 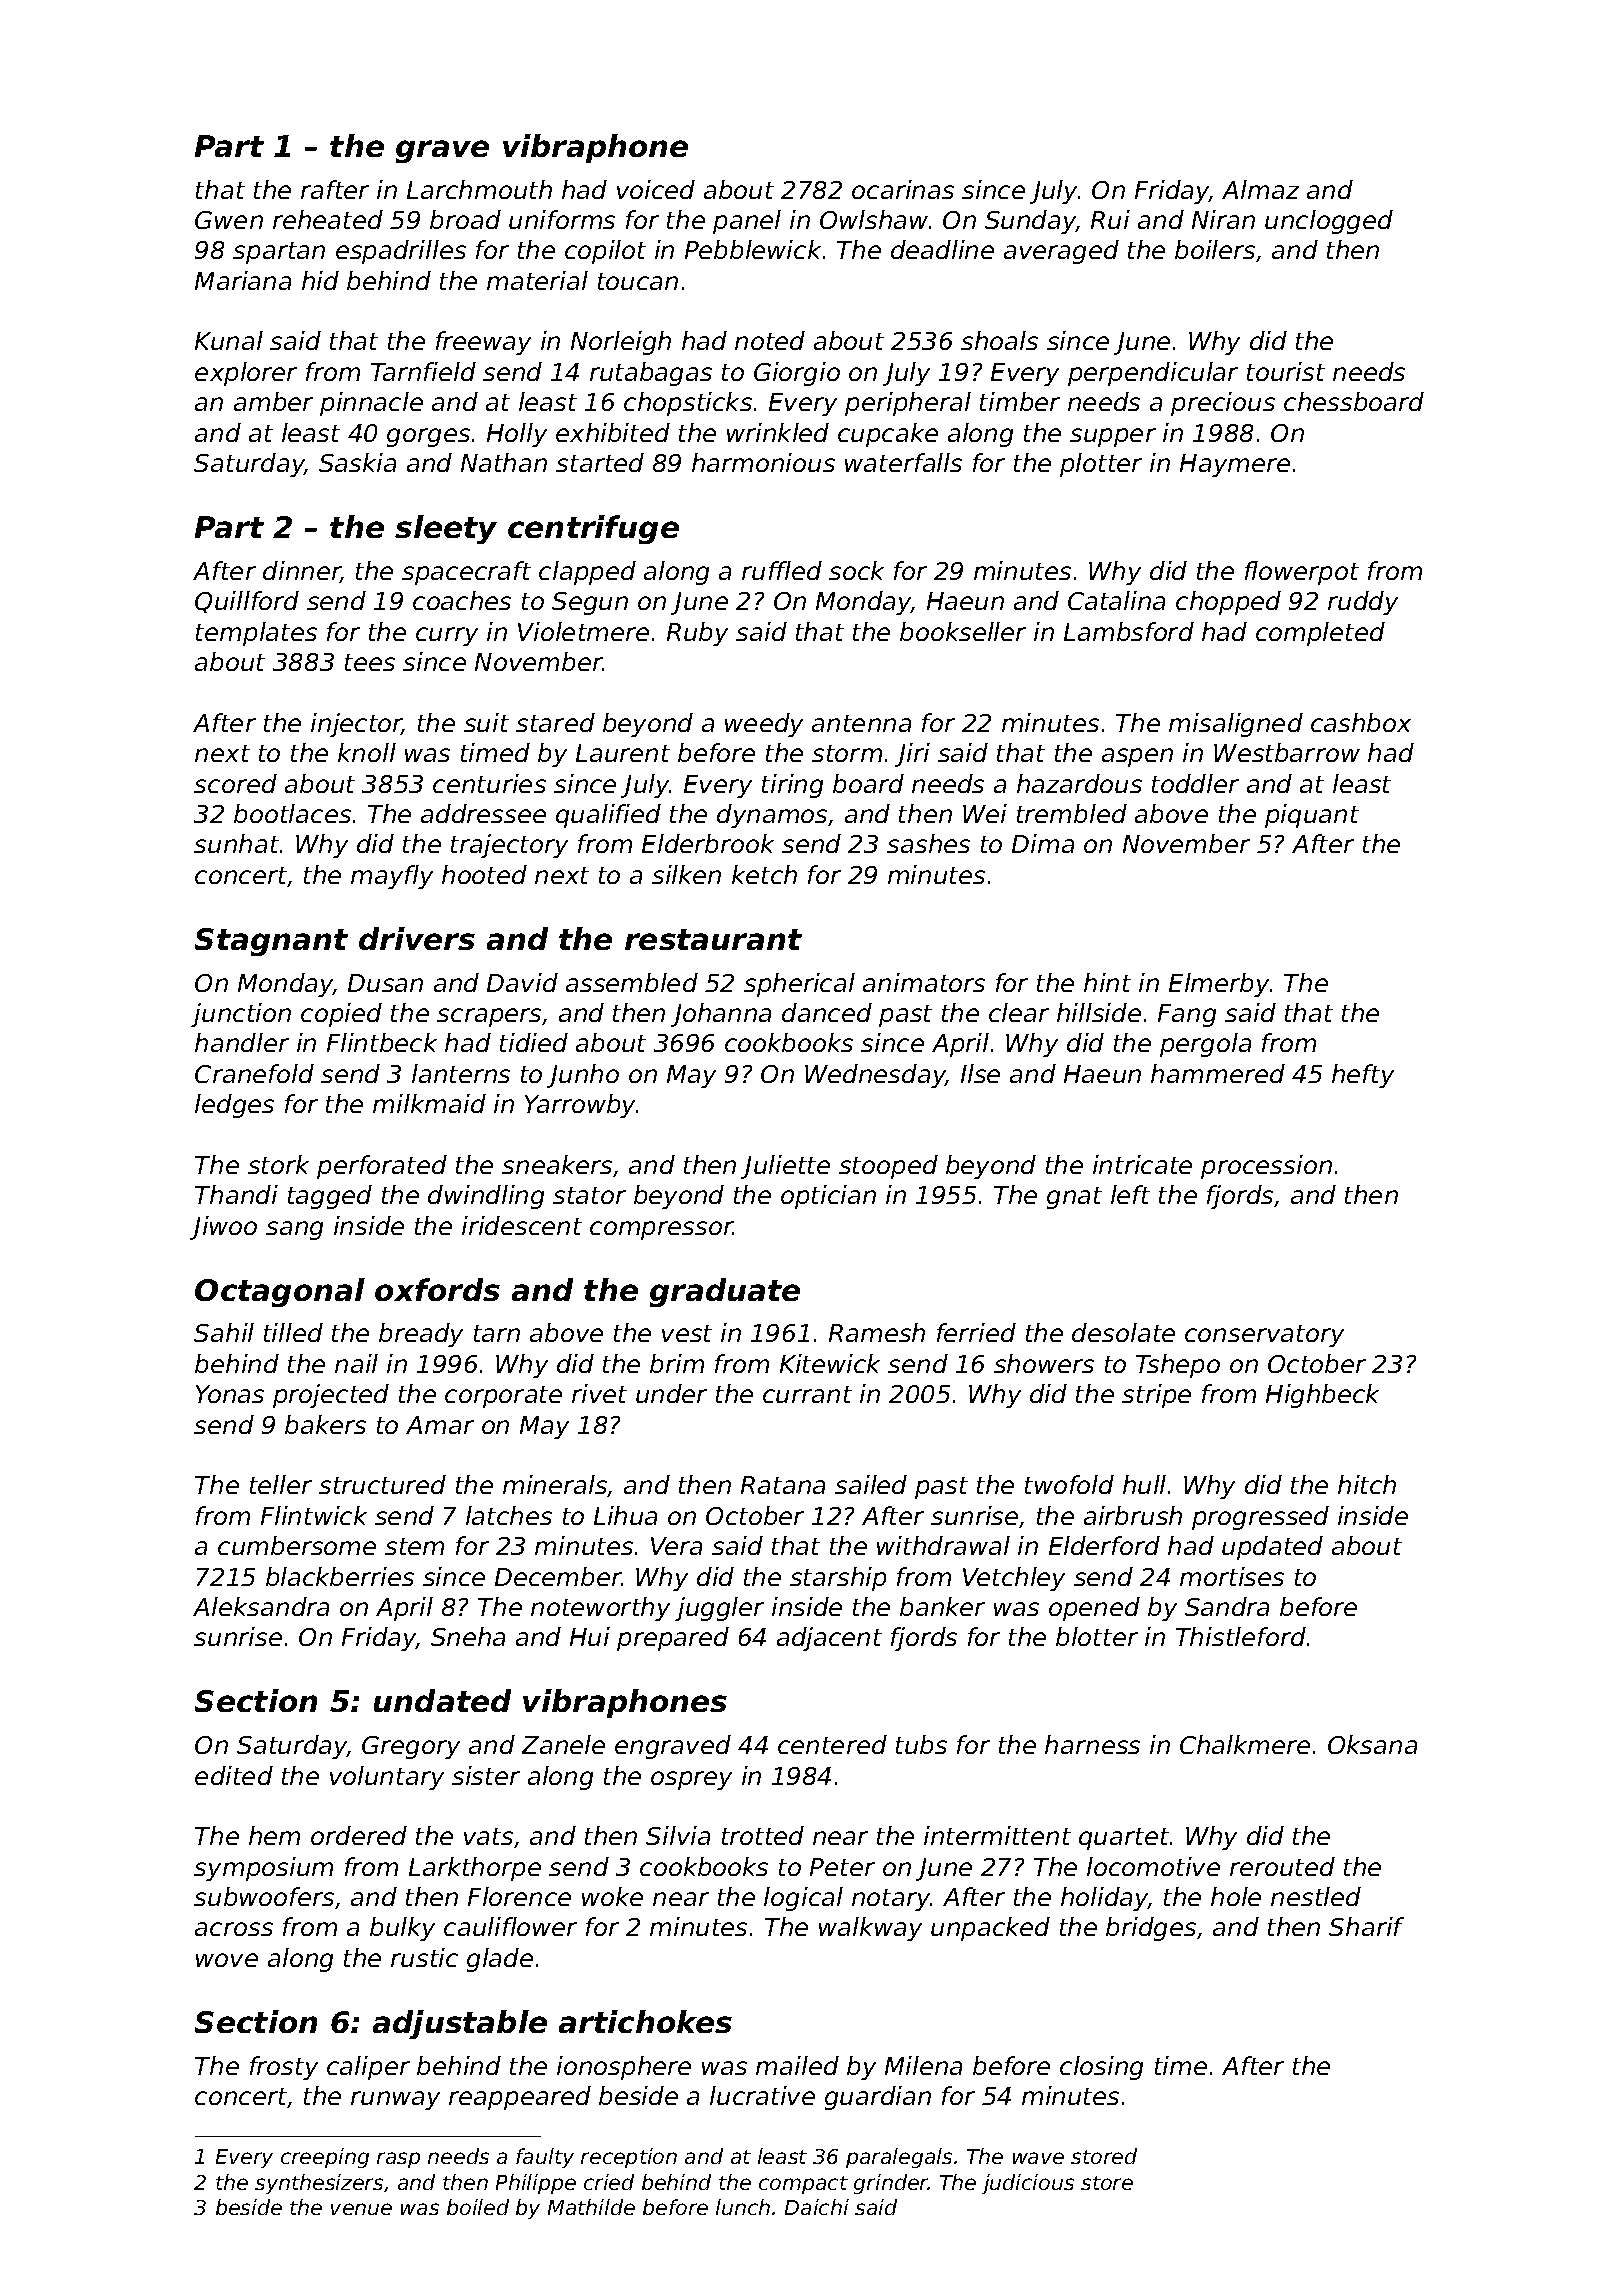 What do you see at coordinates (1110, 219) in the page?
I see `Rui` at bounding box center [1110, 219].
